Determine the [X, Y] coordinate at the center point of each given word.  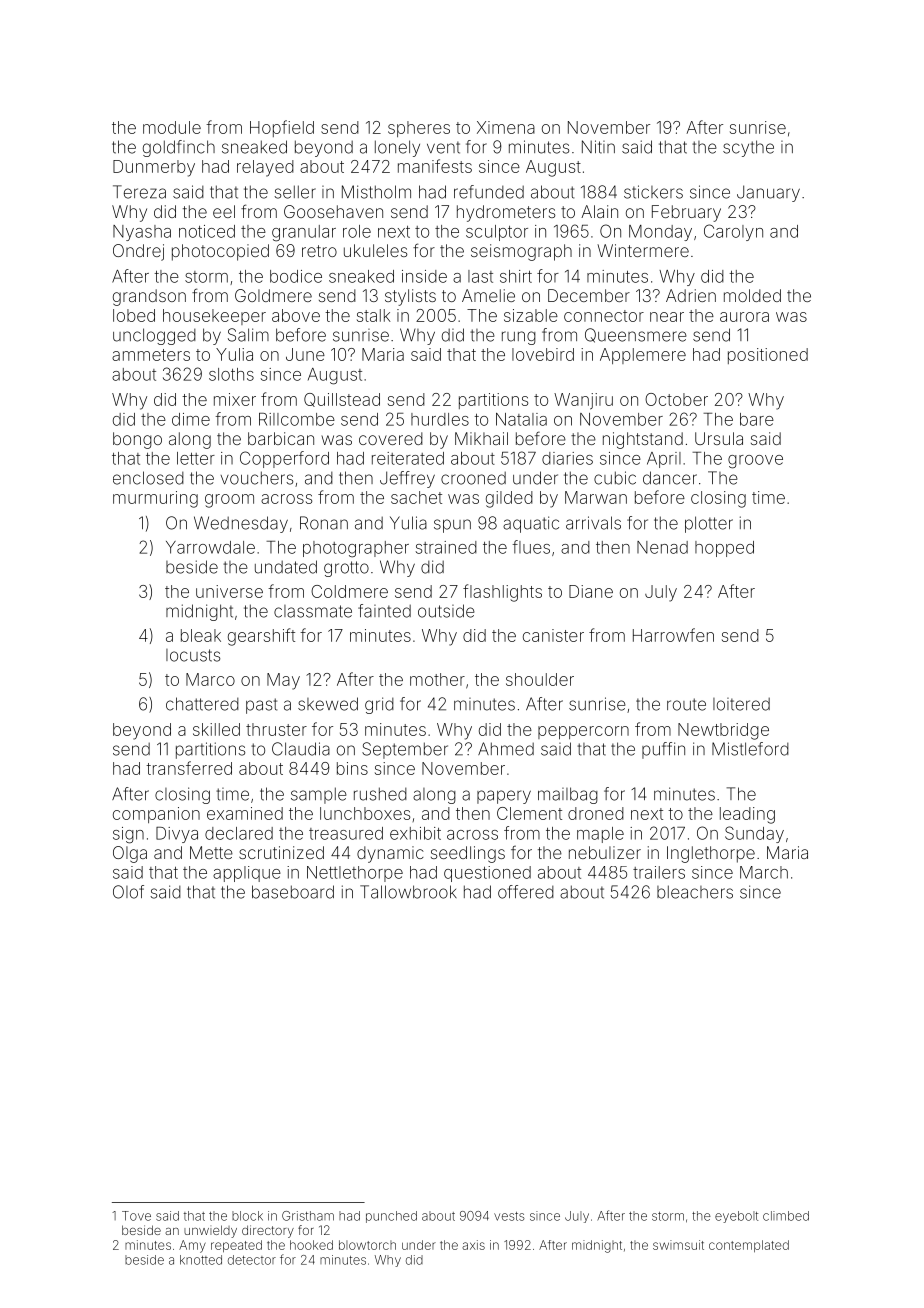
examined [245, 813]
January [768, 193]
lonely [397, 148]
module [172, 127]
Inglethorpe [711, 854]
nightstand [643, 440]
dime [191, 419]
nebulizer [605, 852]
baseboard [293, 892]
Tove [136, 1216]
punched [391, 1217]
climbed [786, 1216]
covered [391, 438]
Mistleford [750, 749]
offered [526, 892]
